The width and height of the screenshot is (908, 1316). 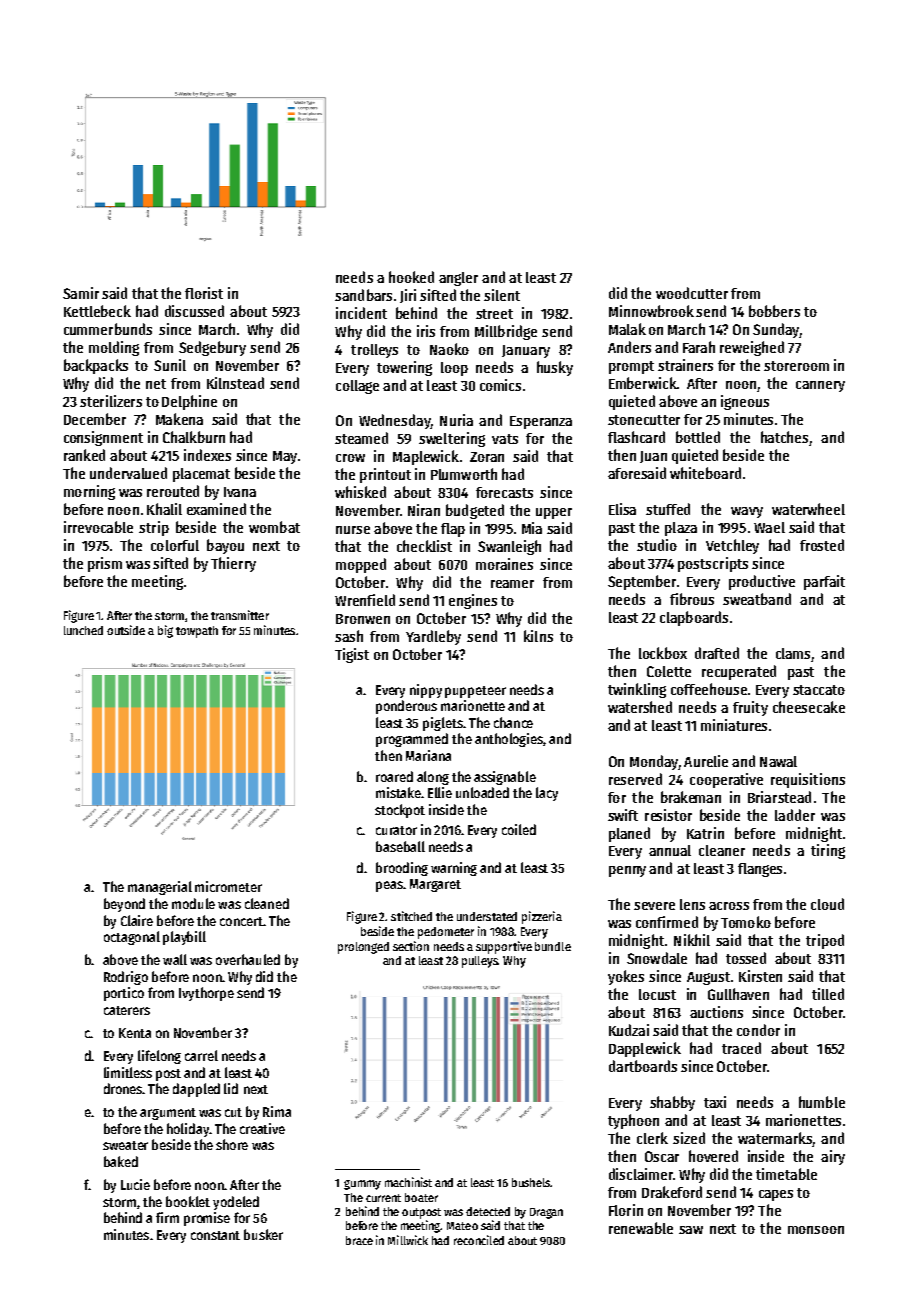 What do you see at coordinates (160, 888) in the screenshot?
I see `managerial` at bounding box center [160, 888].
